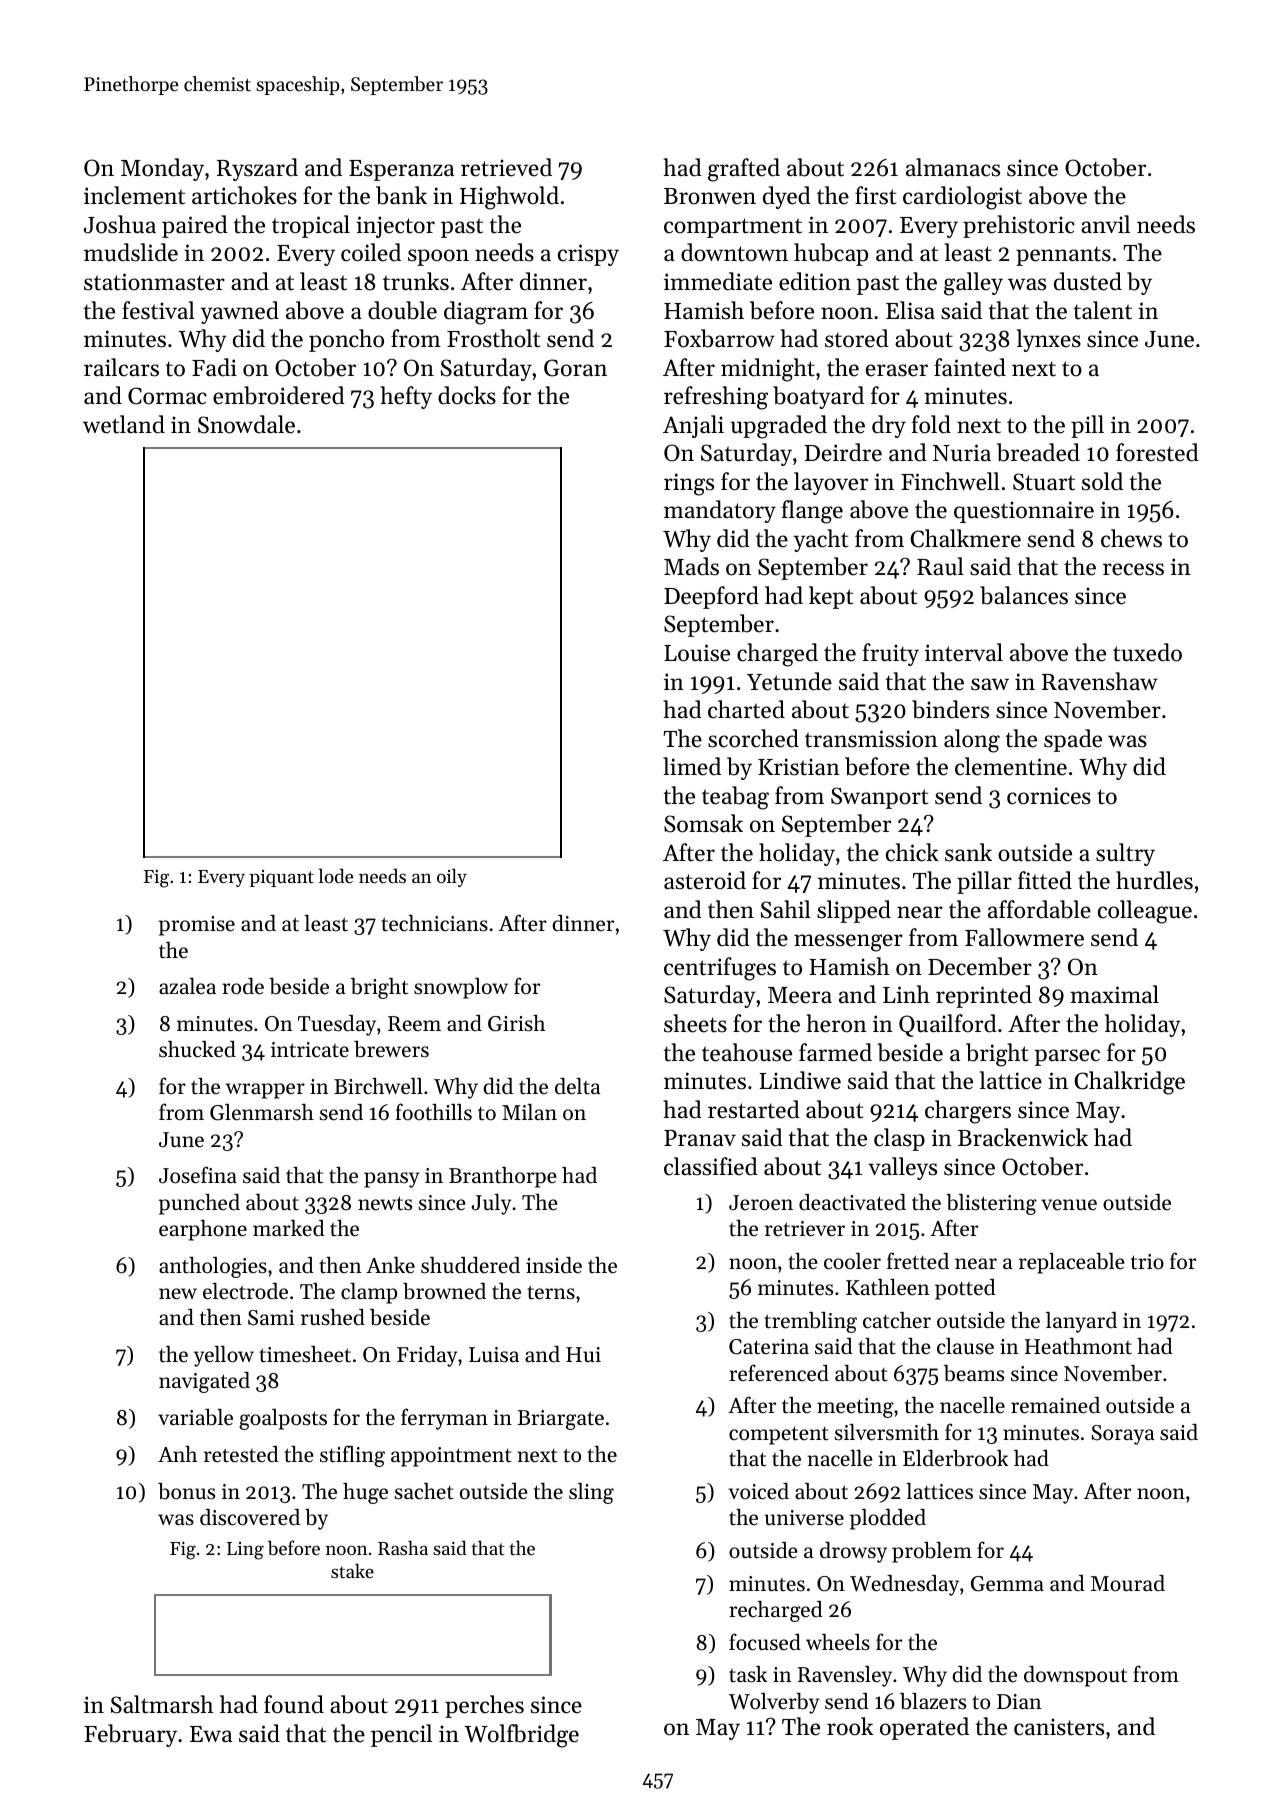  I want to click on railcars, so click(121, 367).
